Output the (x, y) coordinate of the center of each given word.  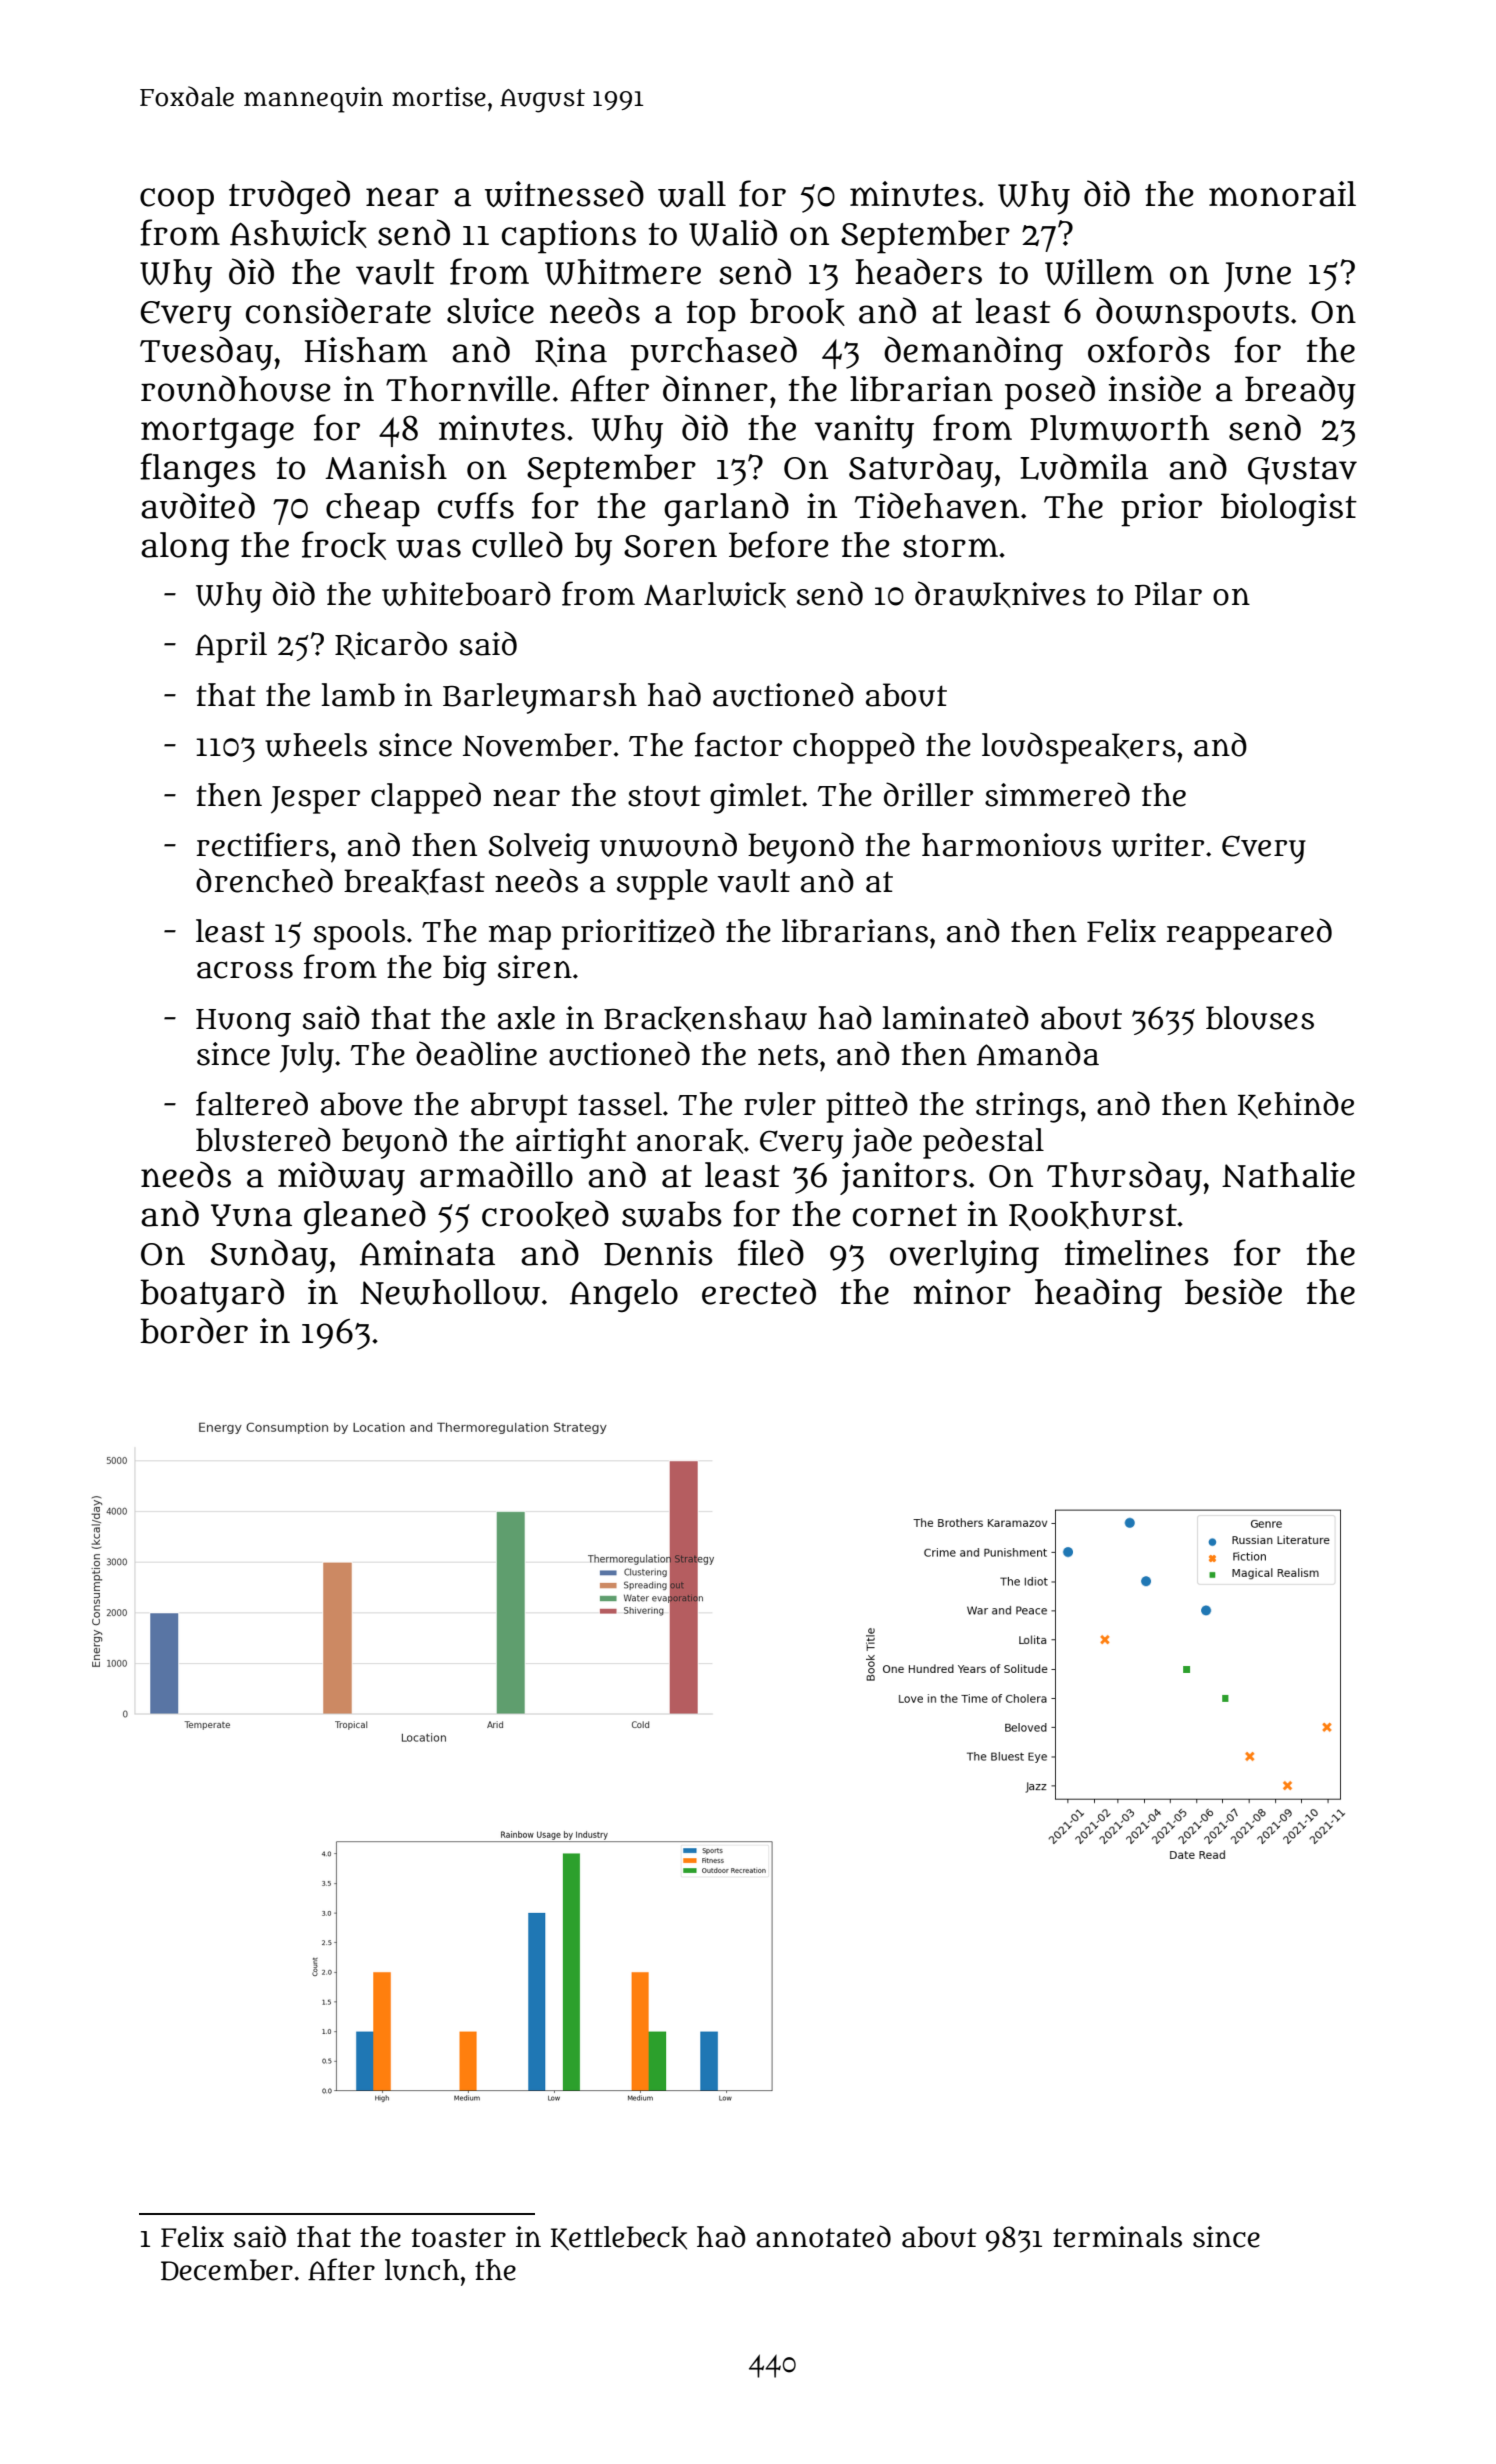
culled (517, 544)
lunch (422, 2270)
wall (692, 194)
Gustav (1302, 471)
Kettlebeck (619, 2238)
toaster (458, 2238)
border (194, 1330)
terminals (1117, 2237)
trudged (289, 197)
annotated (823, 2236)
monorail (1282, 194)
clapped (426, 798)
